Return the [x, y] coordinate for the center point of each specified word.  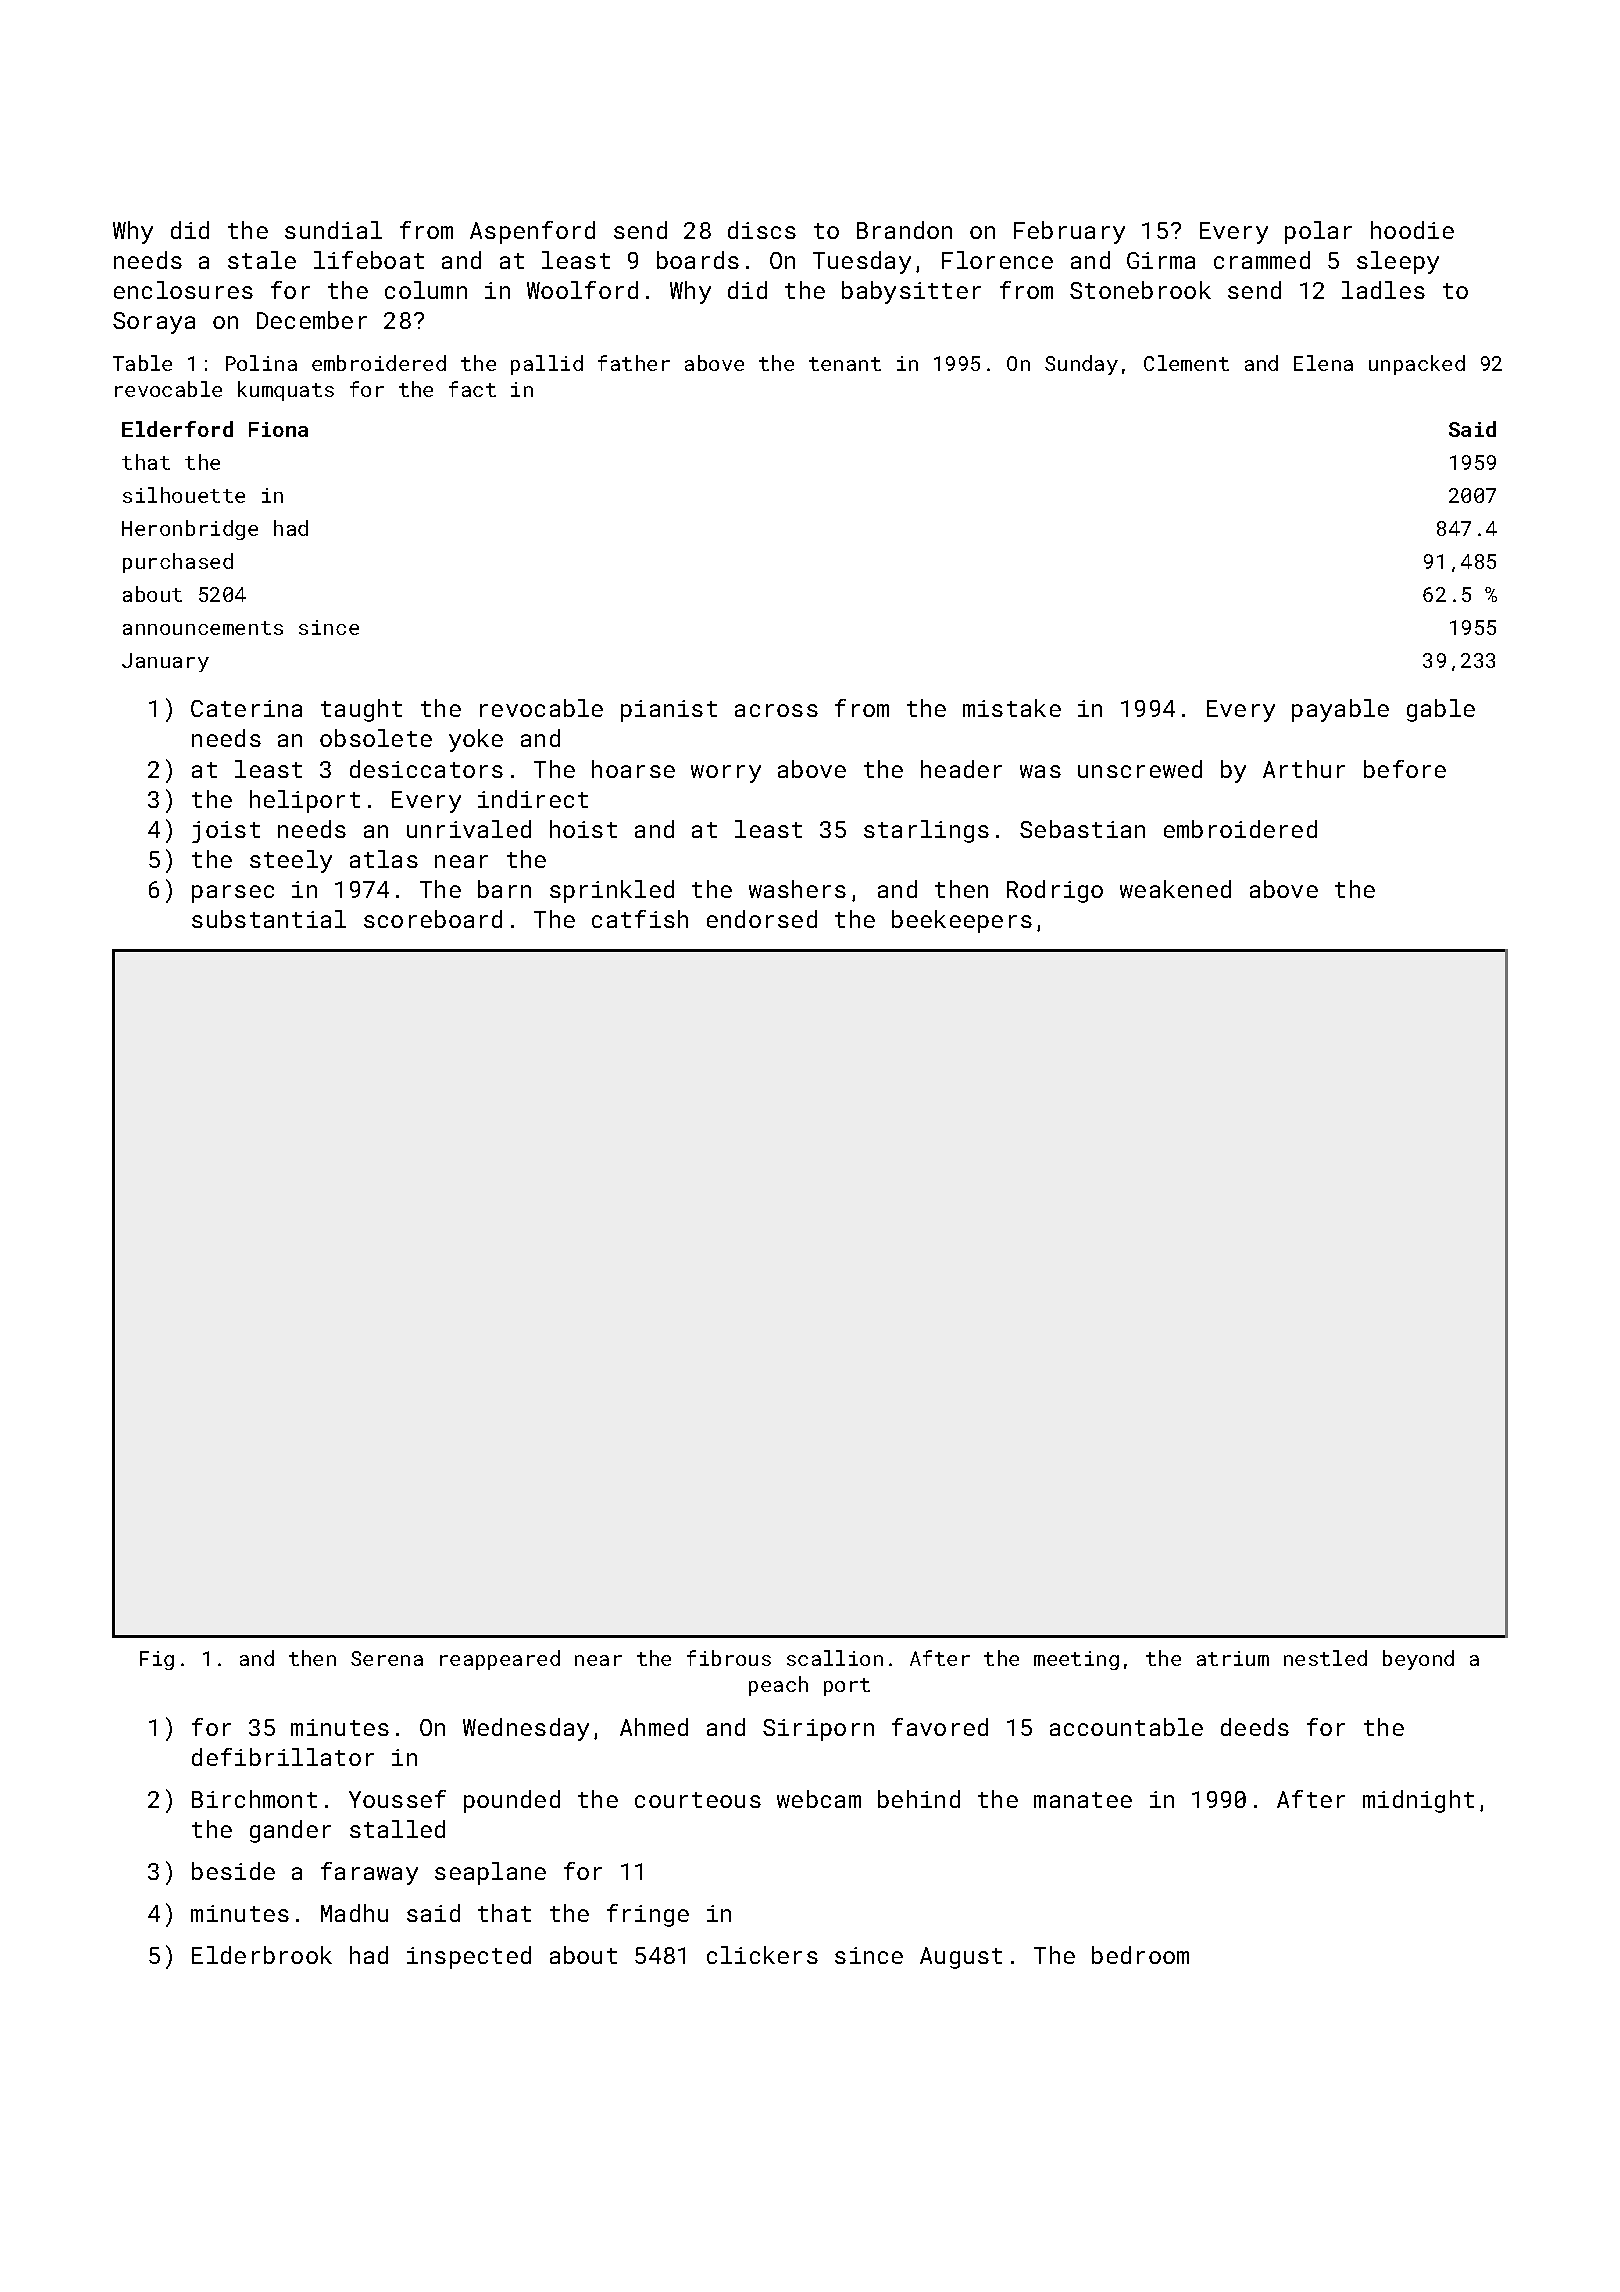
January [165, 662]
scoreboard [433, 919]
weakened [1175, 889]
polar [1318, 232]
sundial [333, 230]
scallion [835, 1658]
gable [1441, 710]
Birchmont [254, 1799]
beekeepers [962, 921]
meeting [1076, 1660]
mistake [1012, 708]
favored [940, 1727]
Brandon [904, 230]
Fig [157, 1660]
